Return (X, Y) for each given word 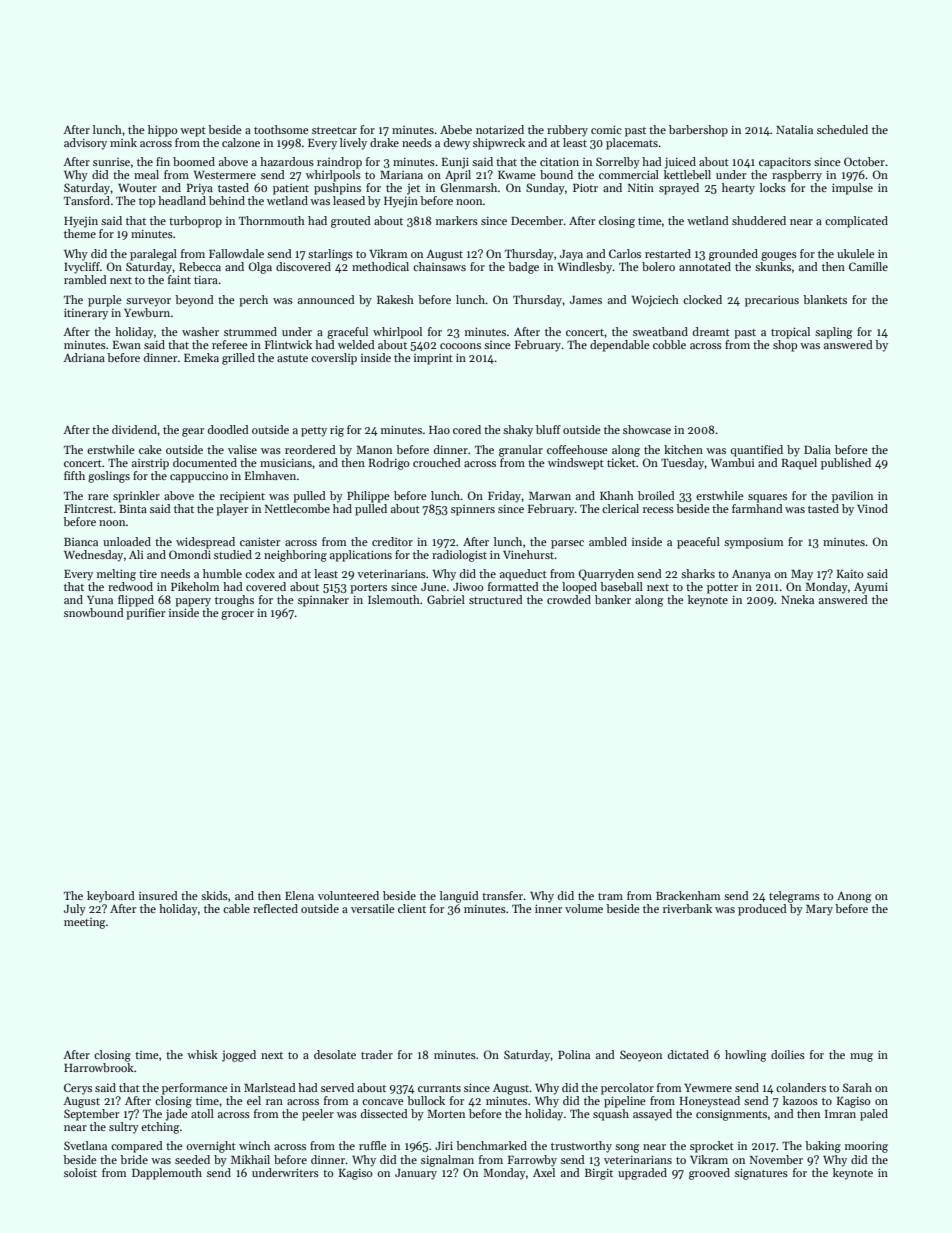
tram (610, 896)
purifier (145, 614)
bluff (548, 429)
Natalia (794, 129)
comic (606, 129)
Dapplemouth (167, 1174)
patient (291, 189)
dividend (134, 429)
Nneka (797, 599)
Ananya (751, 575)
